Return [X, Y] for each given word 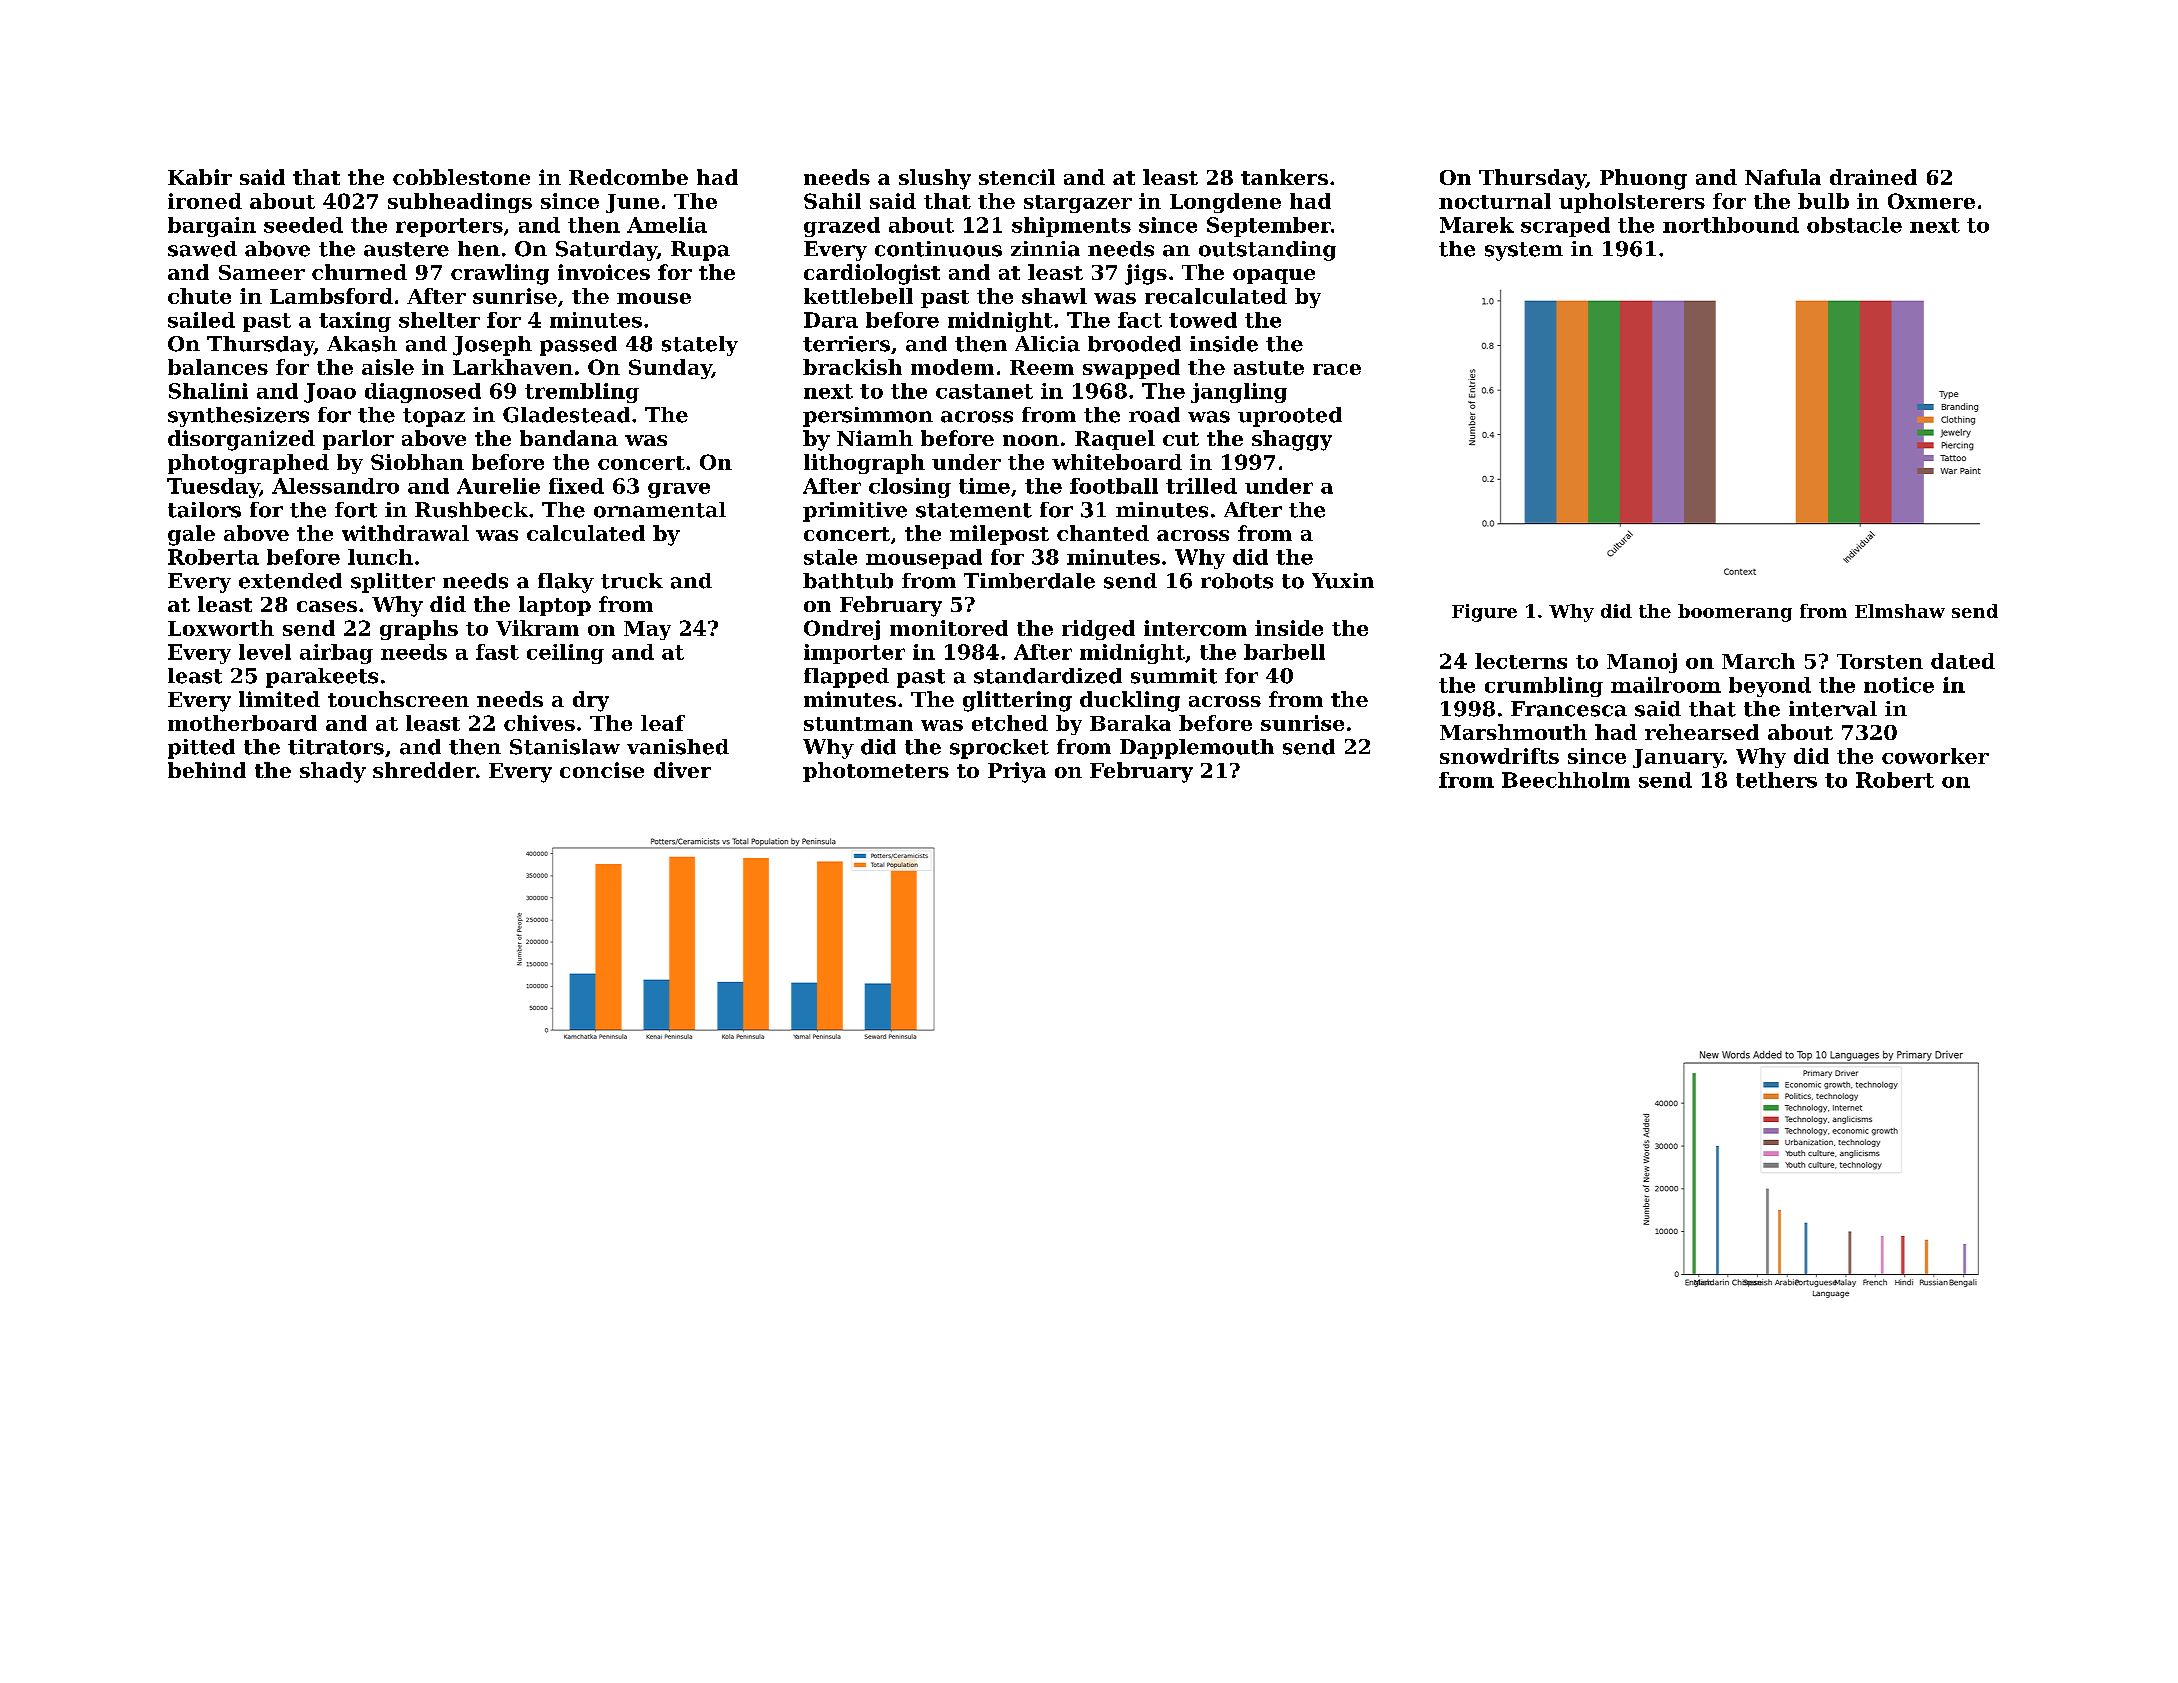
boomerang [1735, 613]
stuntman [858, 724]
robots [1237, 581]
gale [191, 535]
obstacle [1854, 225]
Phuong [1643, 179]
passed [578, 346]
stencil [1017, 177]
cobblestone [461, 177]
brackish [852, 367]
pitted [201, 749]
